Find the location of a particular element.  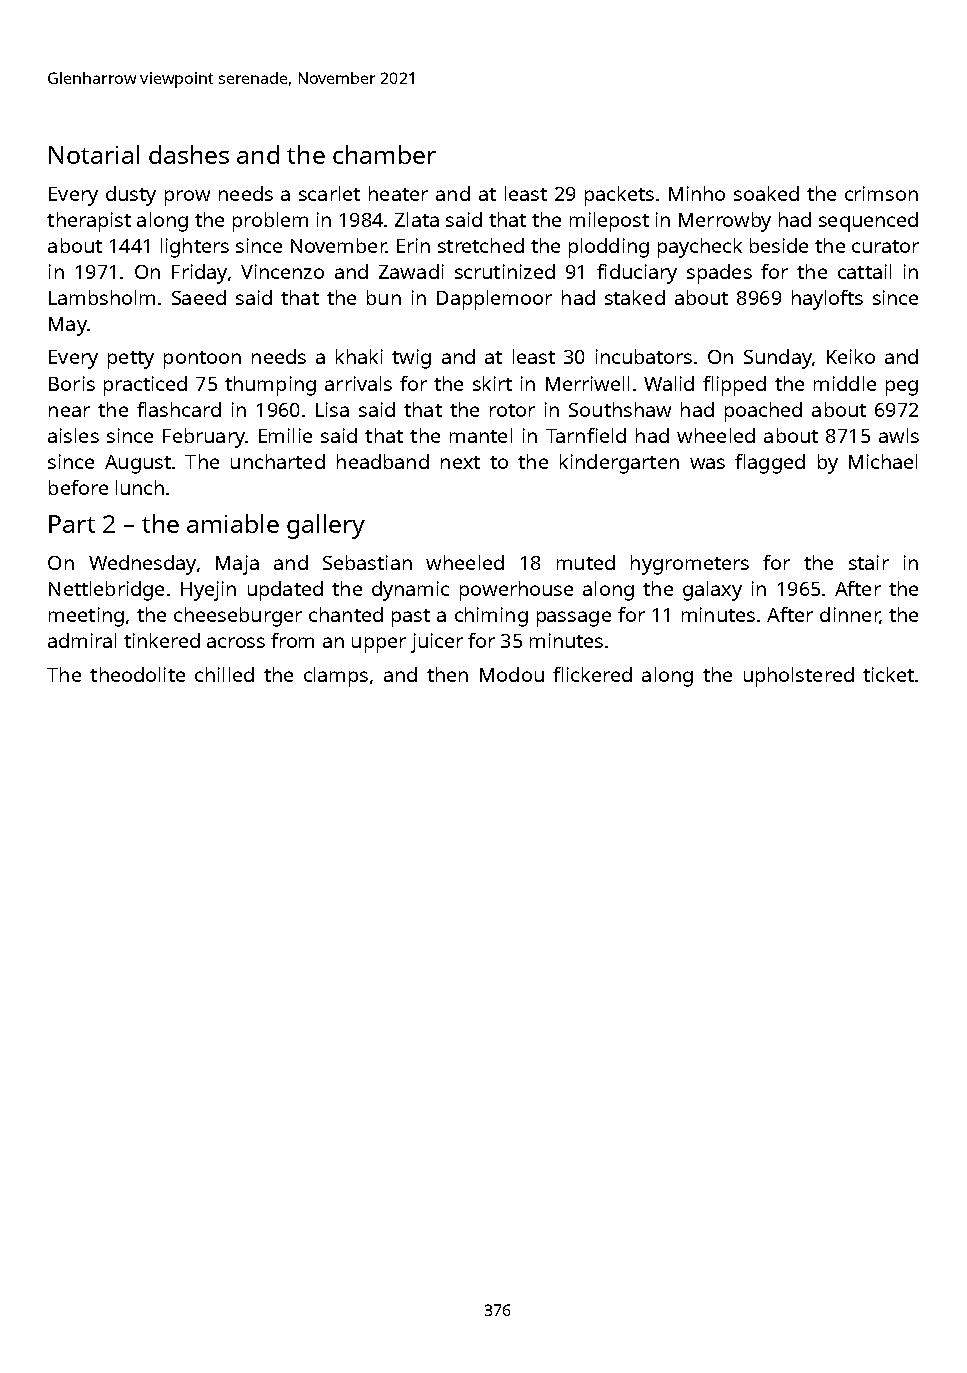

Michael is located at coordinates (883, 461).
